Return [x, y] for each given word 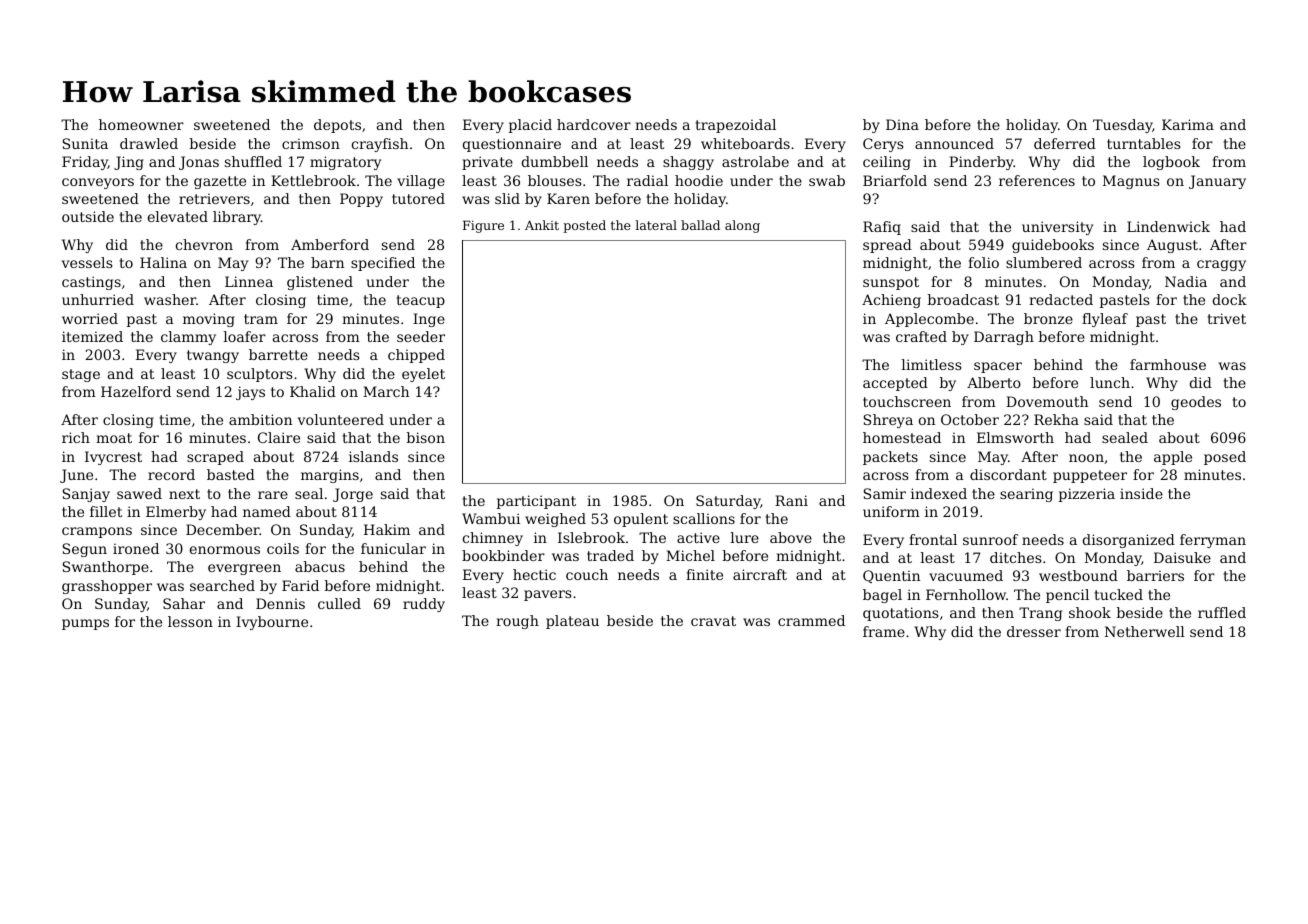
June [76, 476]
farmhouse [1168, 364]
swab [827, 180]
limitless [932, 364]
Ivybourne [272, 623]
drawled [149, 143]
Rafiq [882, 228]
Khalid [313, 391]
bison [426, 437]
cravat [713, 621]
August [1172, 246]
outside [88, 216]
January [1217, 182]
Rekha [1056, 419]
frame [884, 631]
